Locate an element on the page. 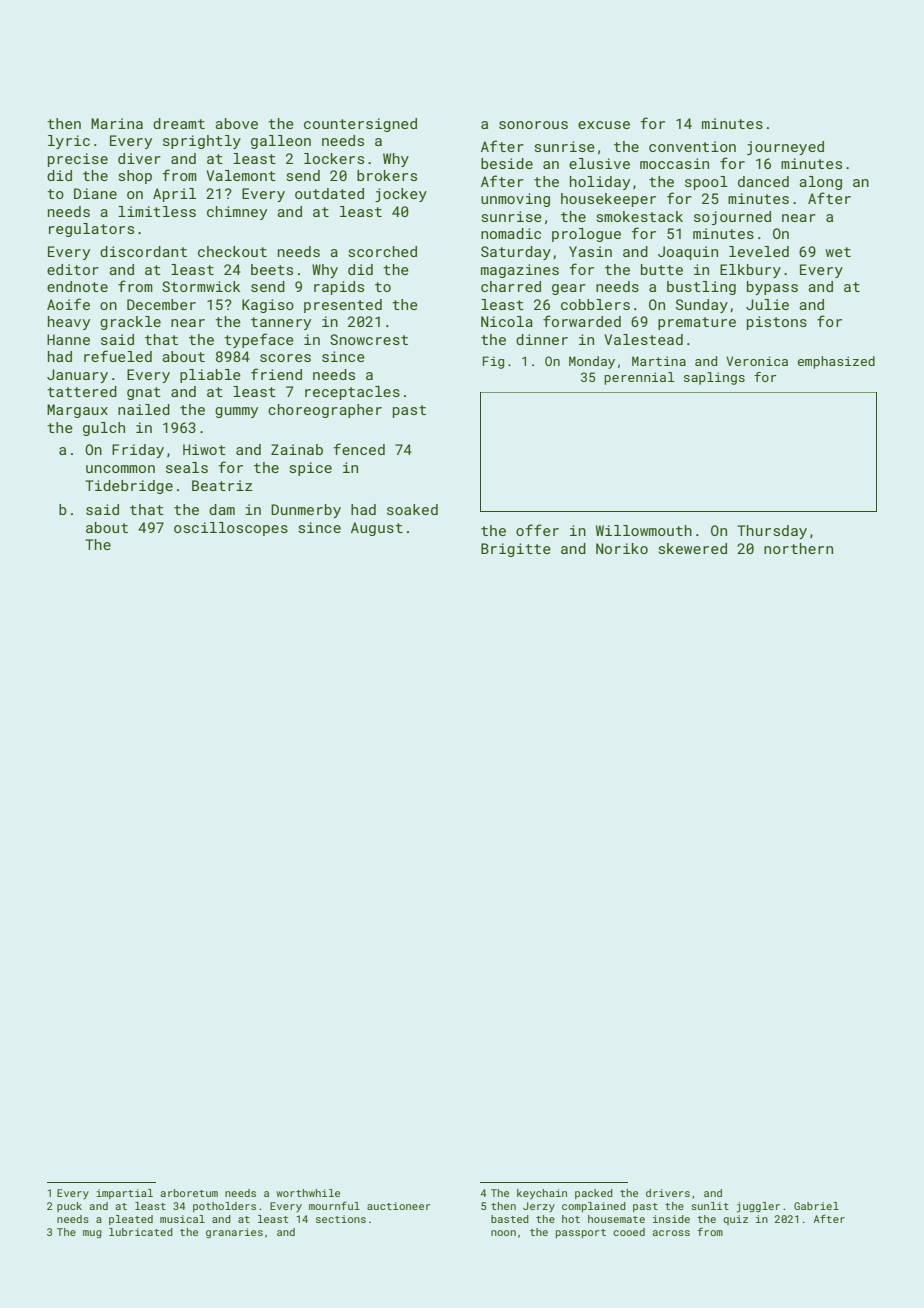 This page has height=1308, width=924. excuse is located at coordinates (604, 125).
